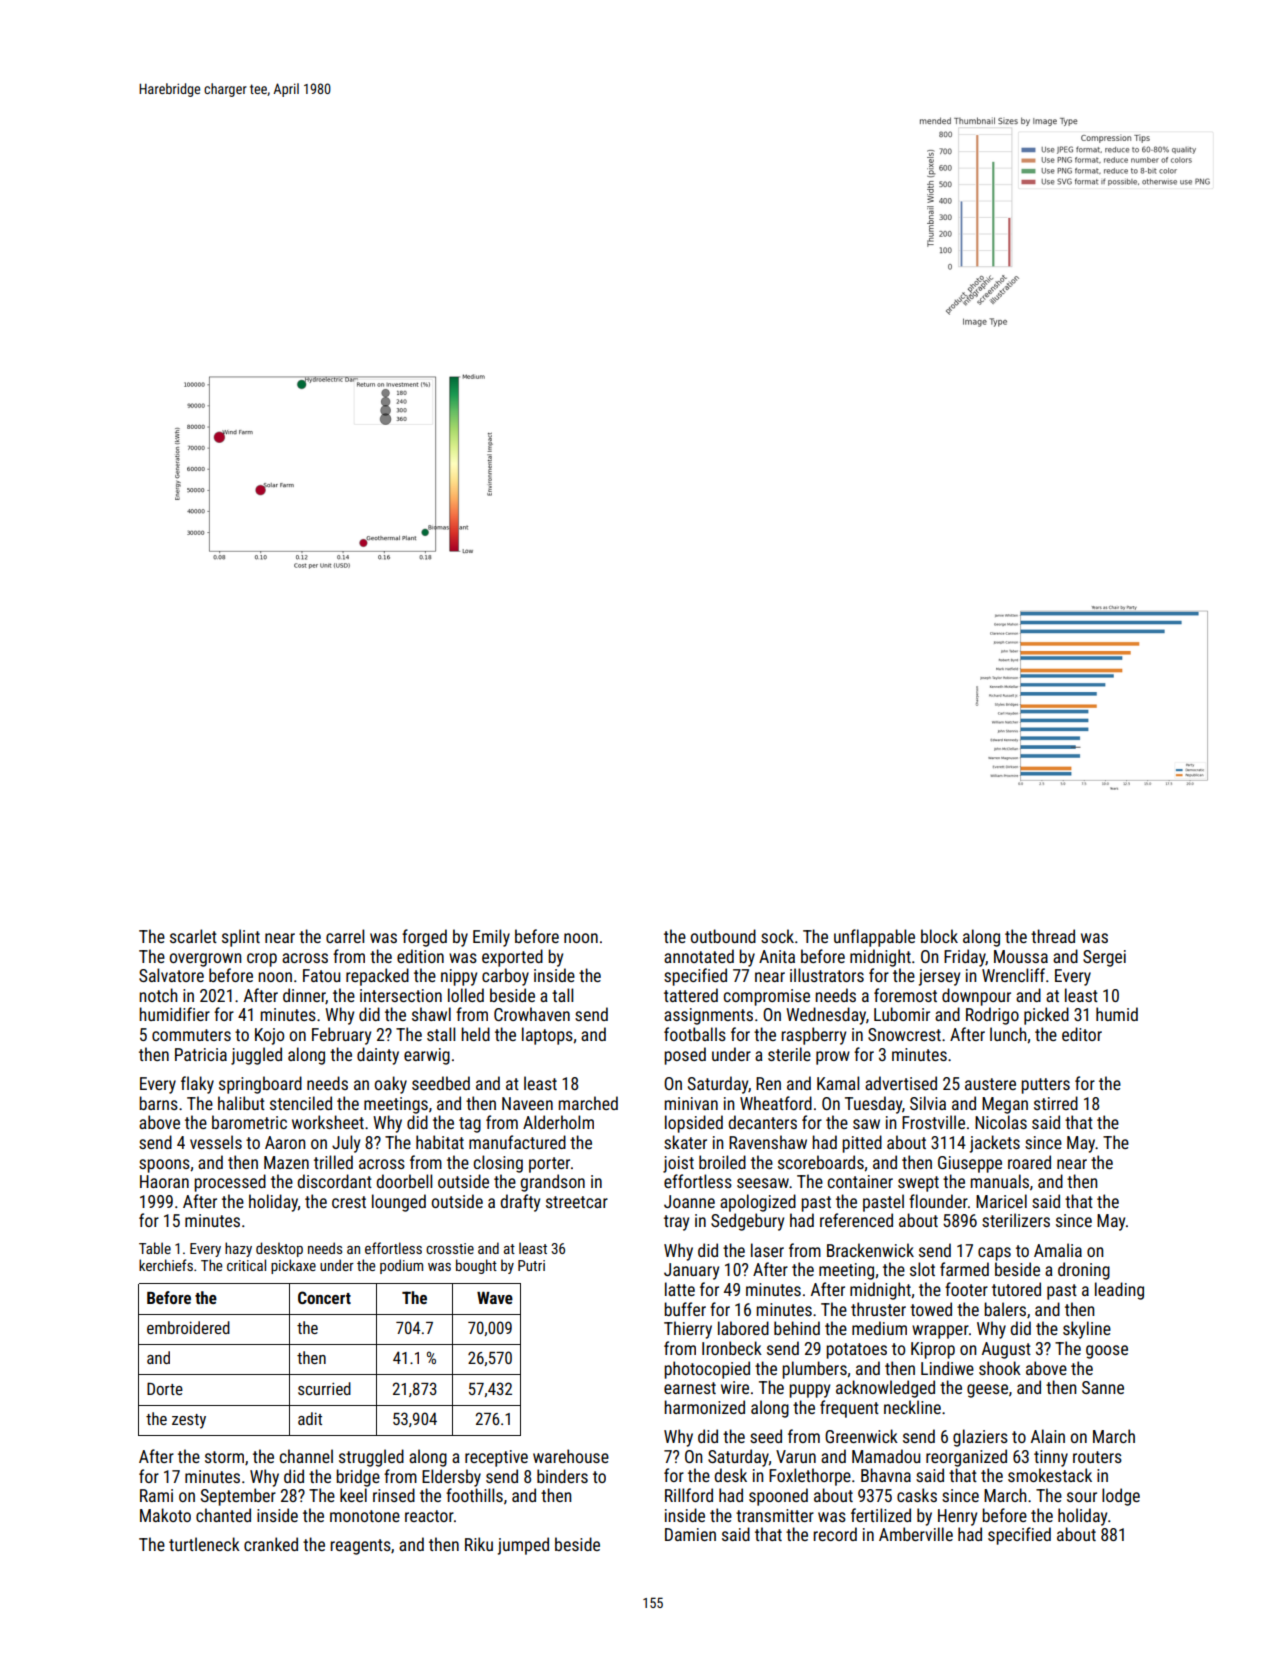  What do you see at coordinates (917, 1495) in the screenshot?
I see `casks` at bounding box center [917, 1495].
